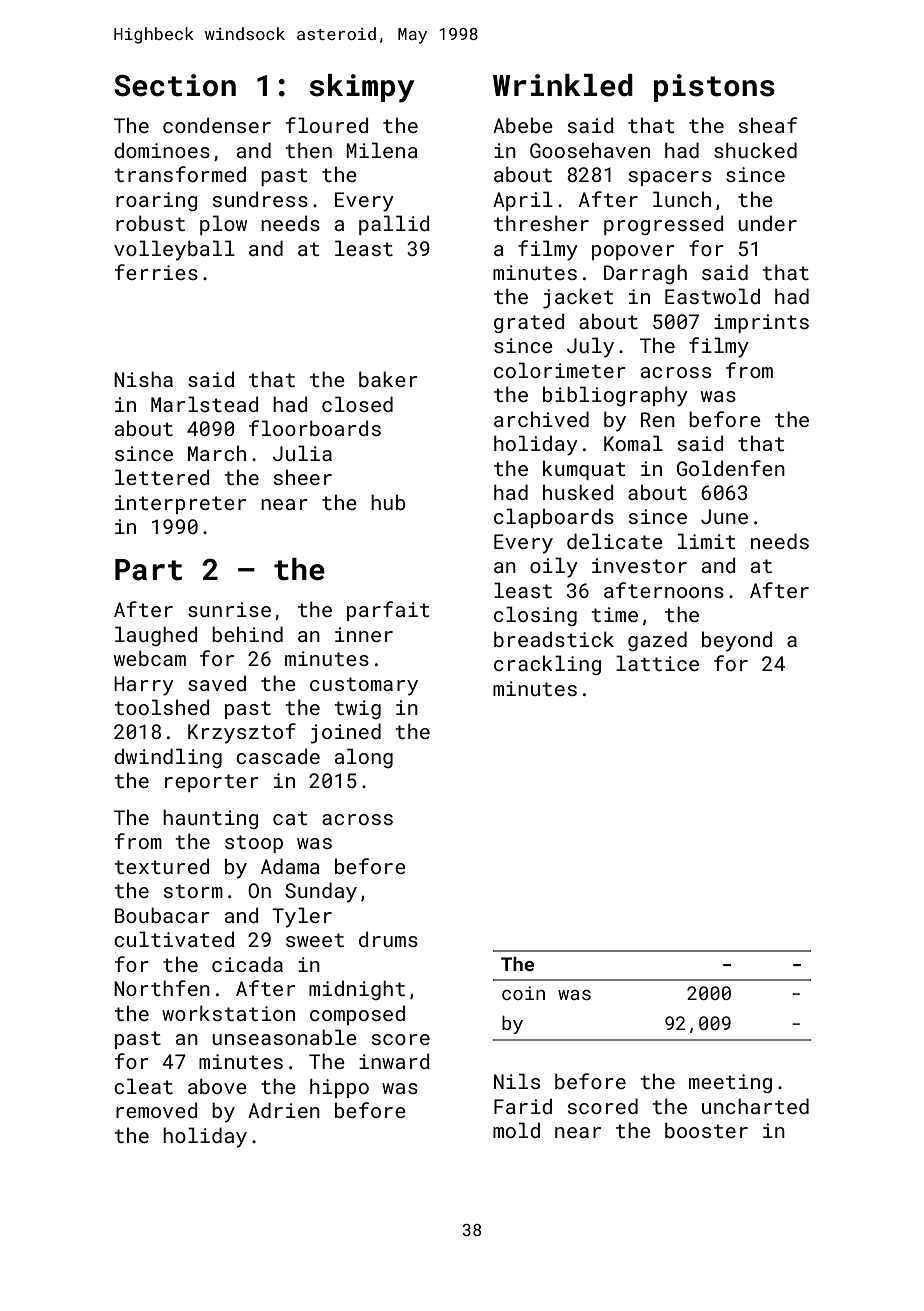  Describe the element at coordinates (657, 663) in the page. I see `lattice` at that location.
